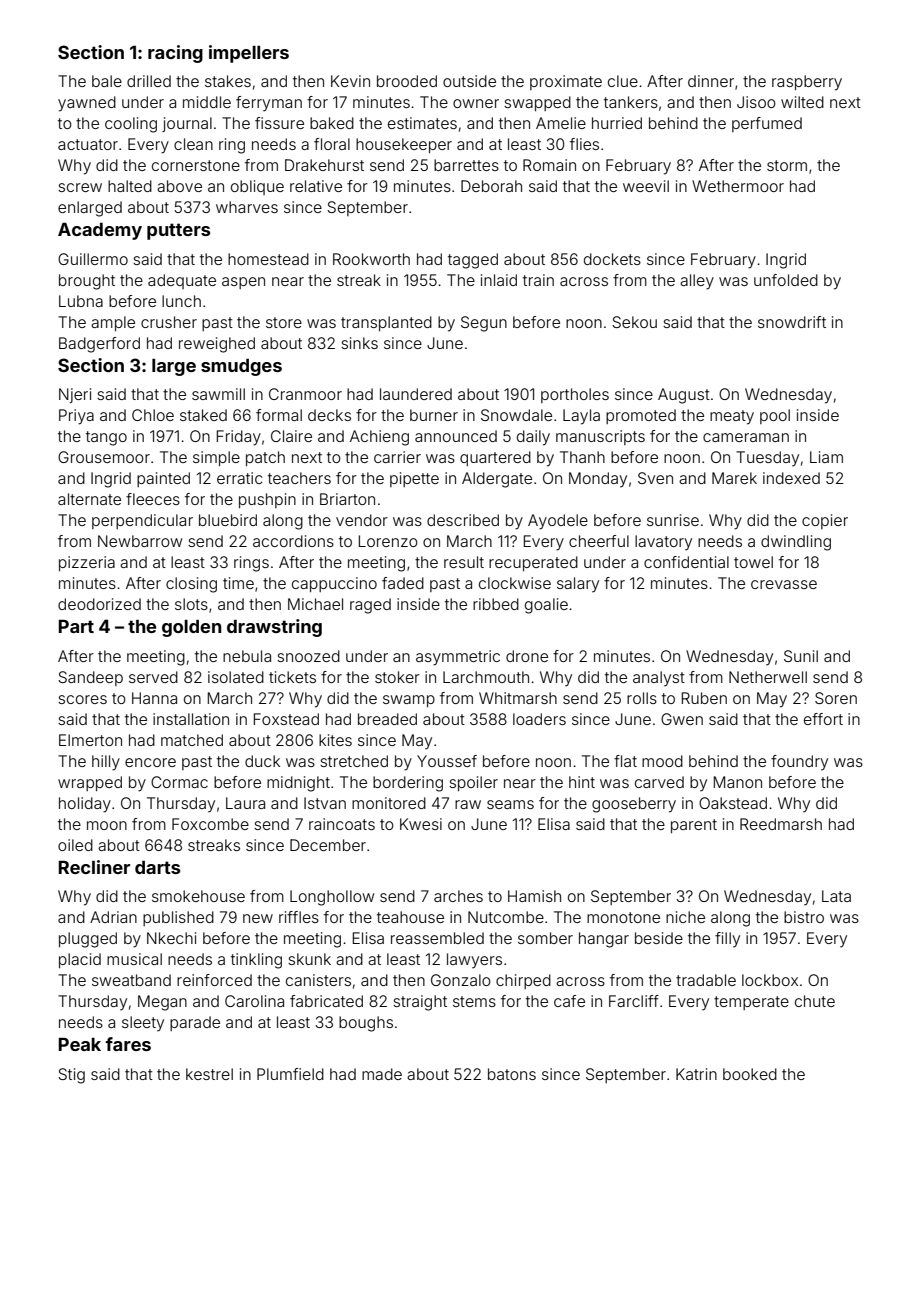  Describe the element at coordinates (684, 396) in the page. I see `August` at that location.
